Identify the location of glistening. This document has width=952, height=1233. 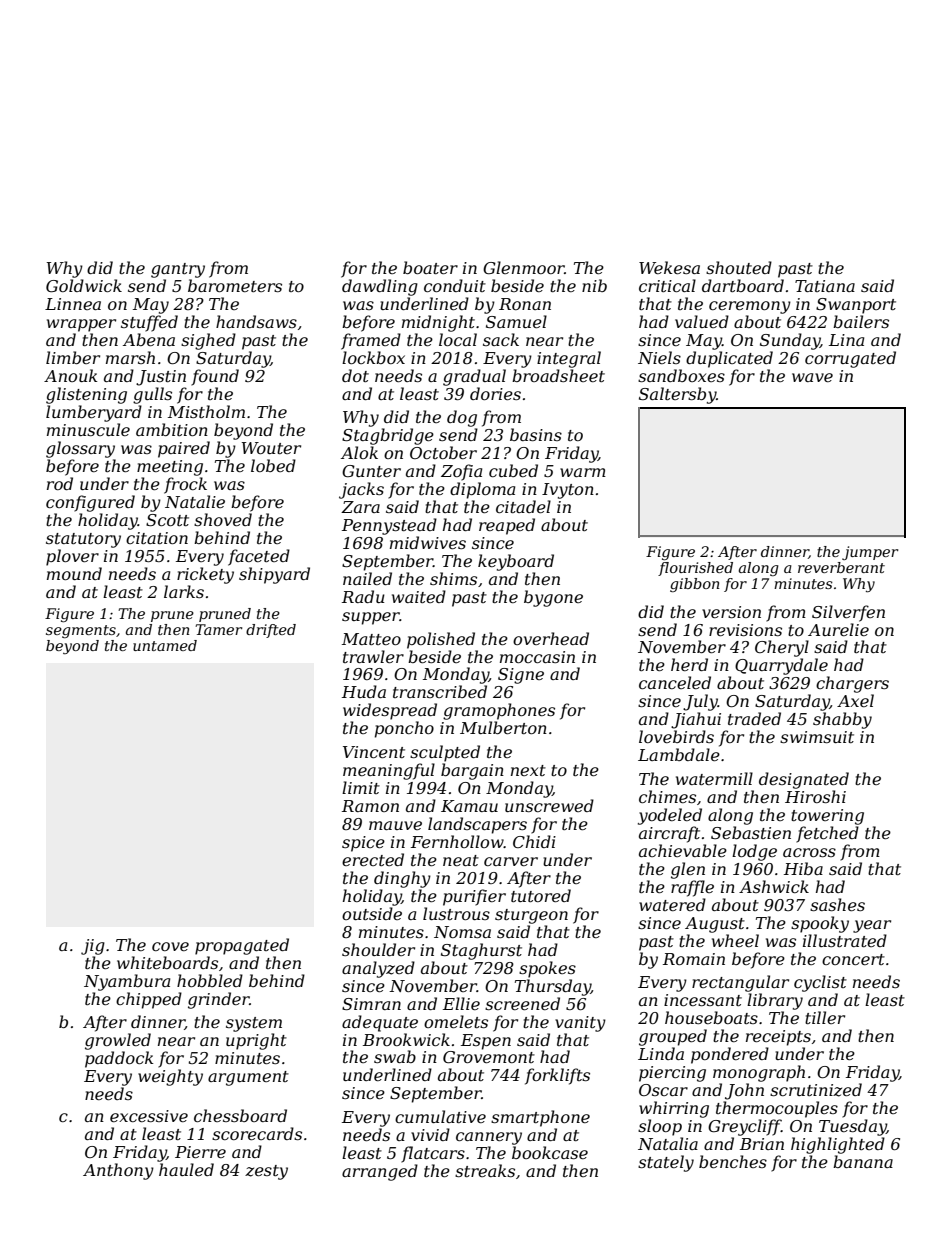
(86, 395).
